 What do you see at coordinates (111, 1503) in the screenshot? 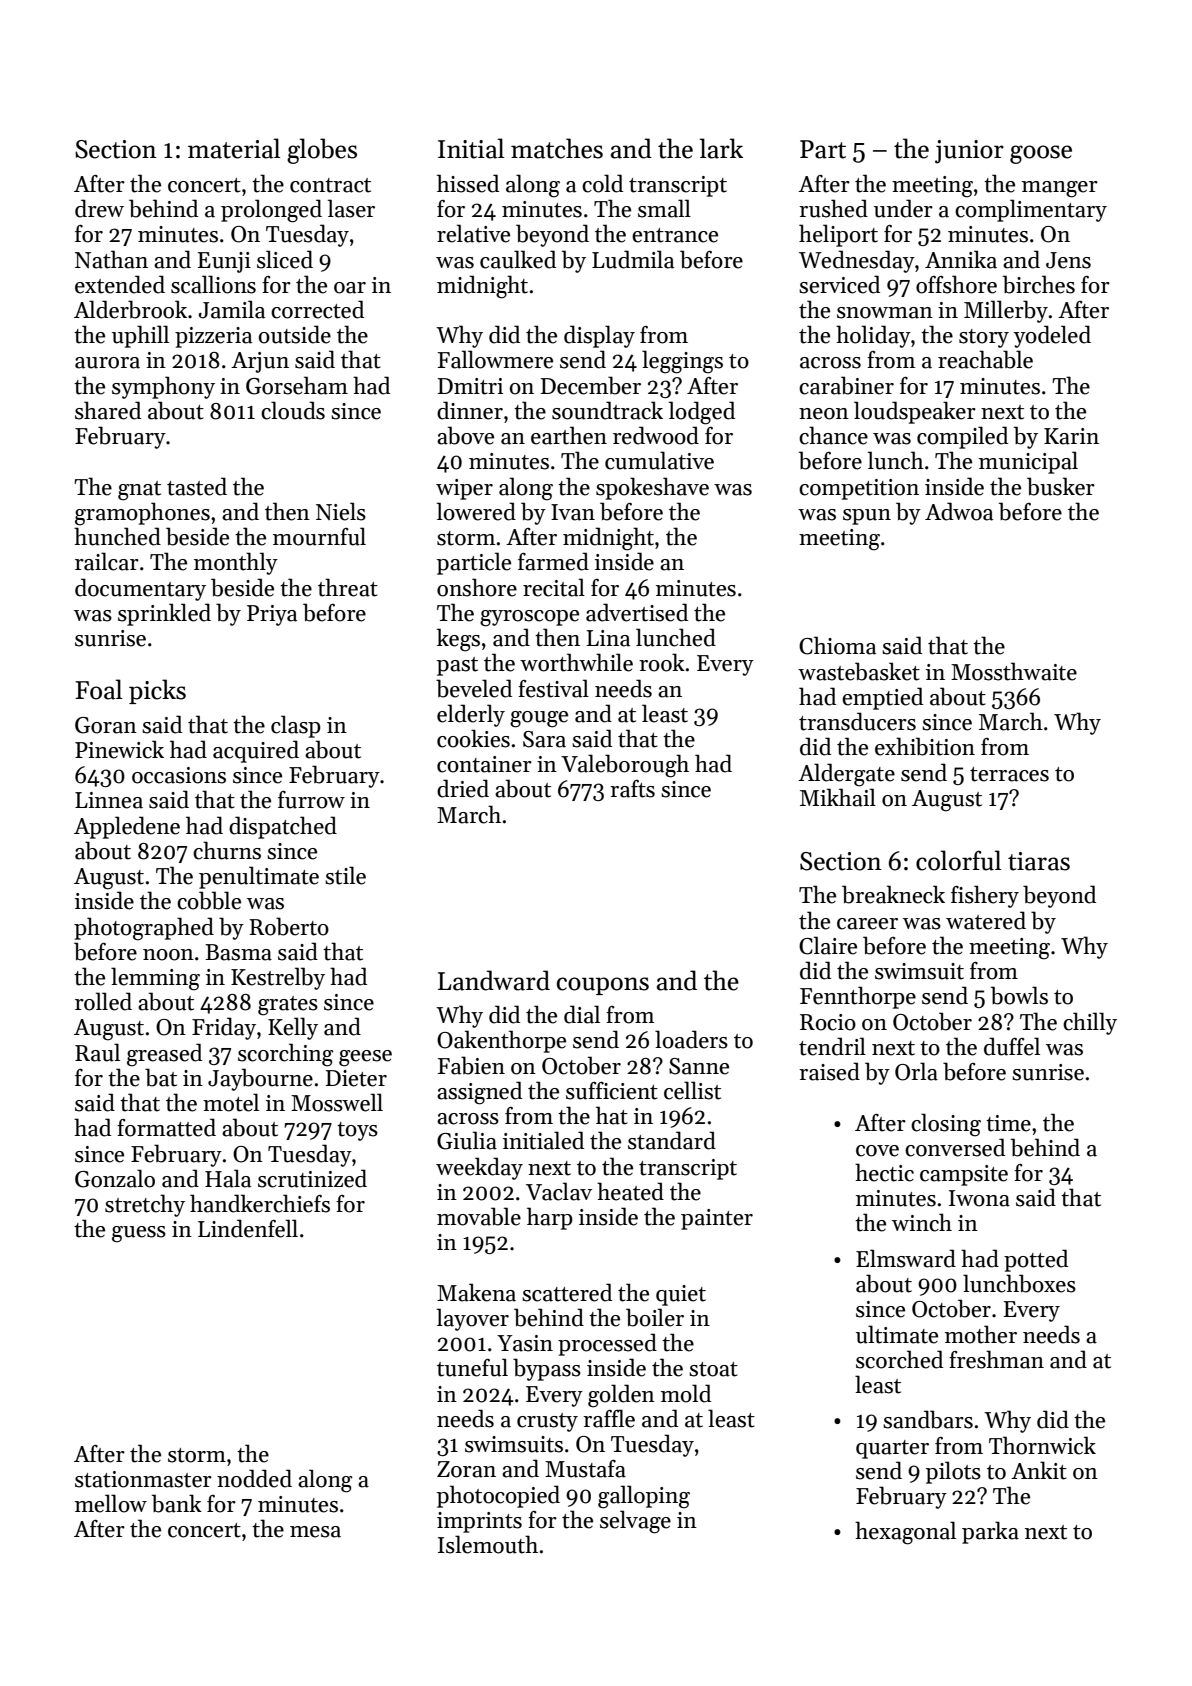
I see `mellow` at bounding box center [111, 1503].
